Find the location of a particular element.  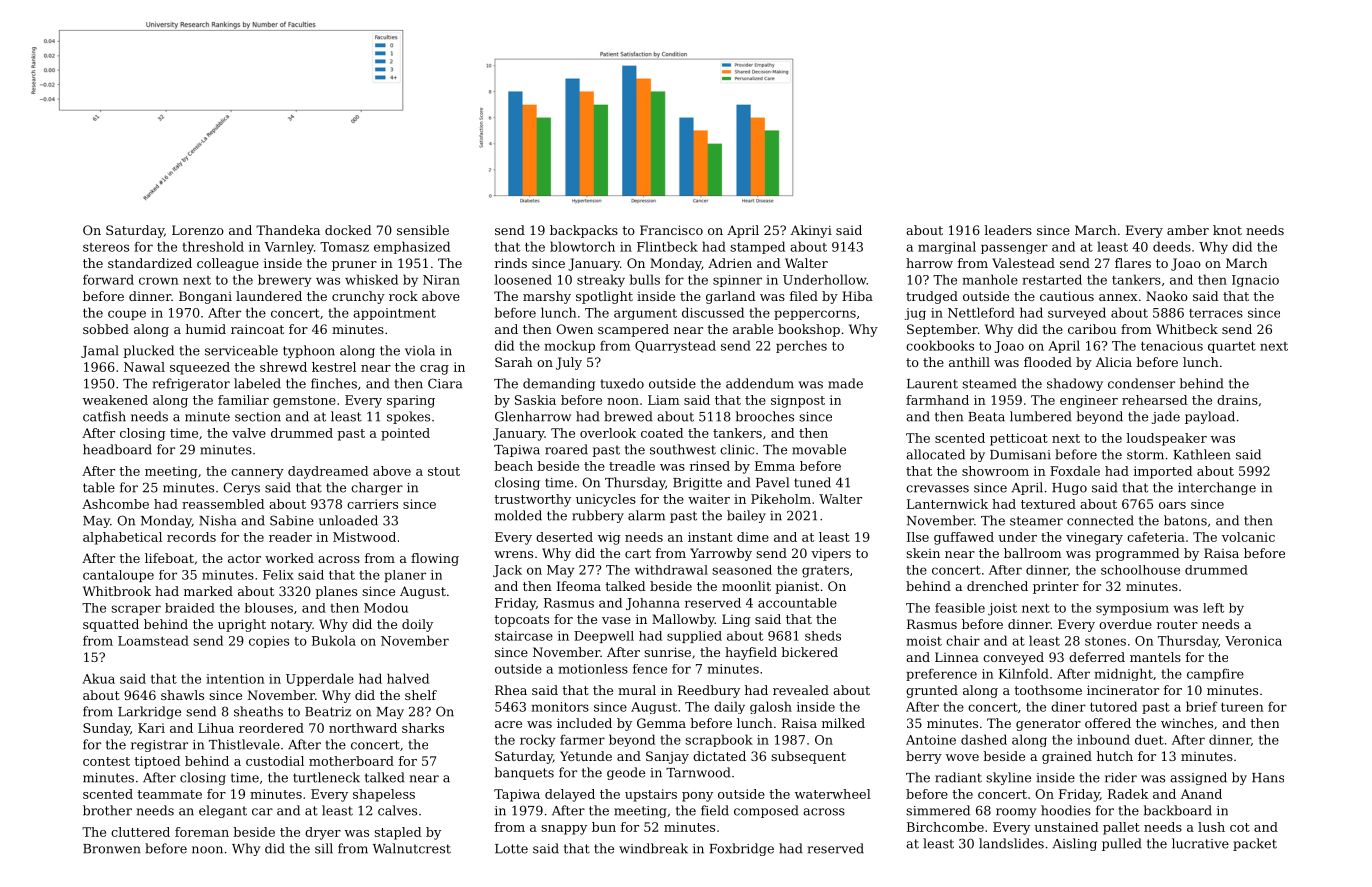

appointment is located at coordinates (394, 314).
